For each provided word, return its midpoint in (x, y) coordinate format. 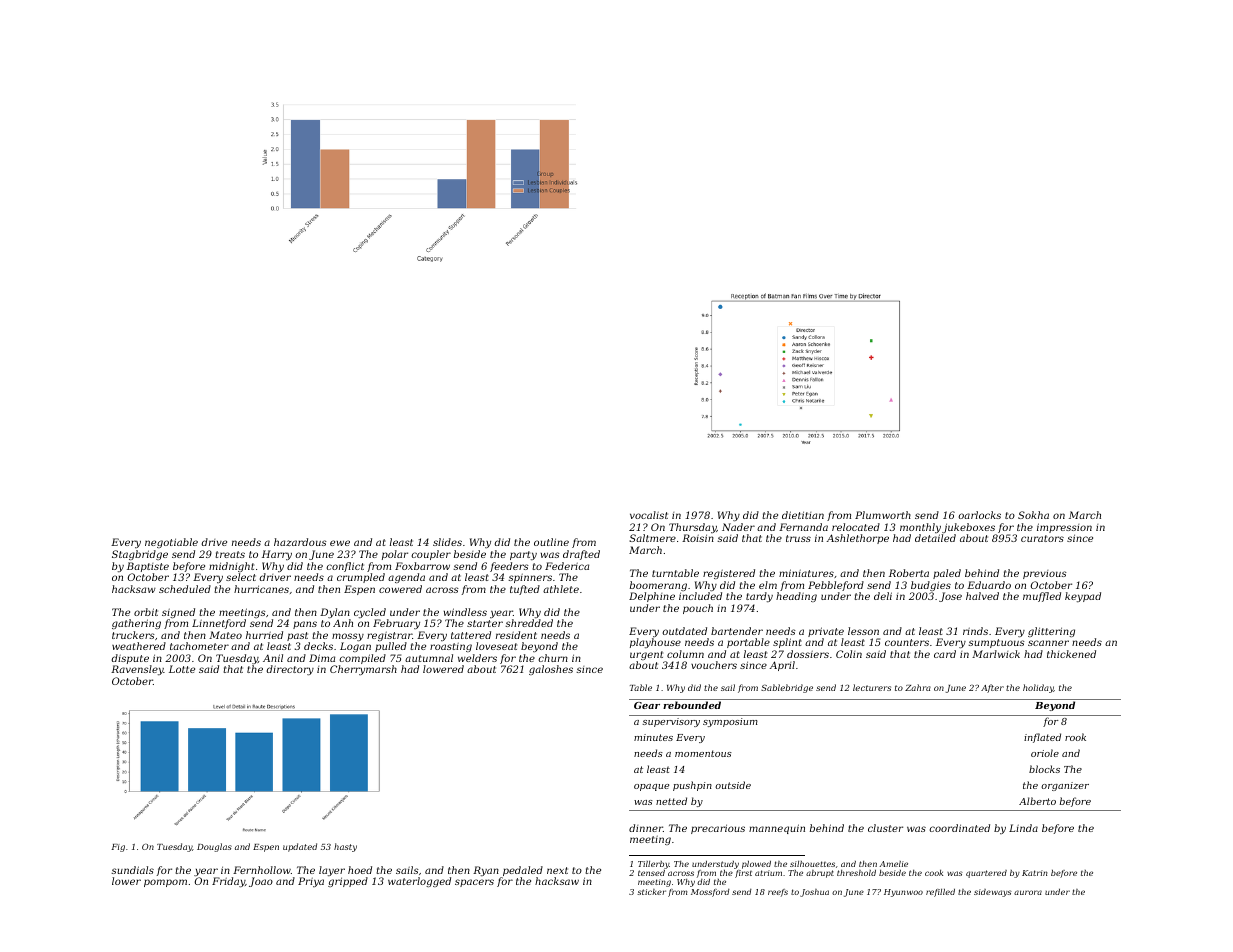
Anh (343, 623)
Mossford (710, 893)
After (992, 688)
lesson (863, 631)
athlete (561, 589)
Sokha (1033, 515)
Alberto (1037, 801)
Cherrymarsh (363, 670)
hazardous (300, 542)
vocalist (649, 515)
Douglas (214, 847)
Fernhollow (262, 870)
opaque (651, 787)
